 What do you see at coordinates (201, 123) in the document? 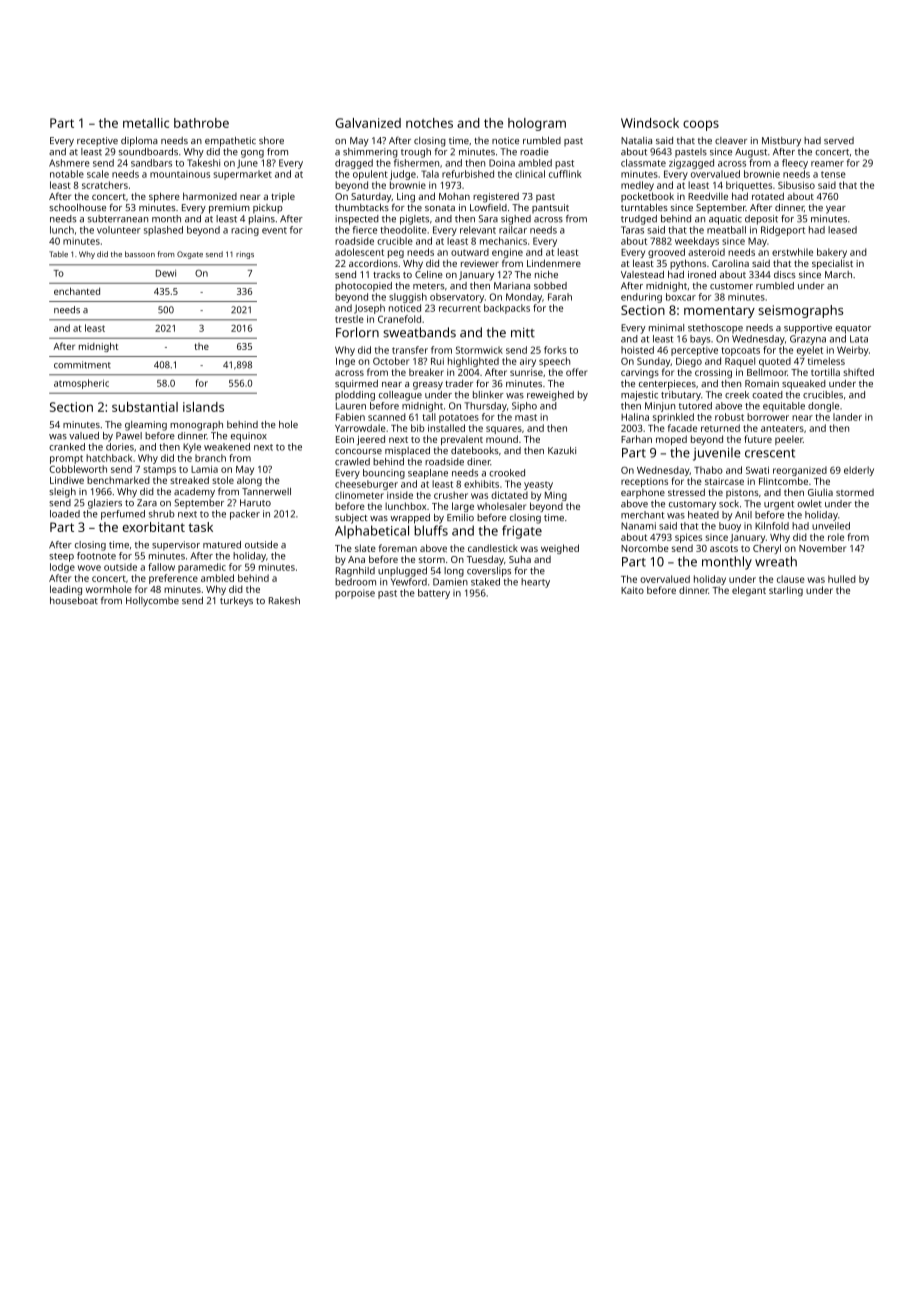
I see `bathrobe` at bounding box center [201, 123].
